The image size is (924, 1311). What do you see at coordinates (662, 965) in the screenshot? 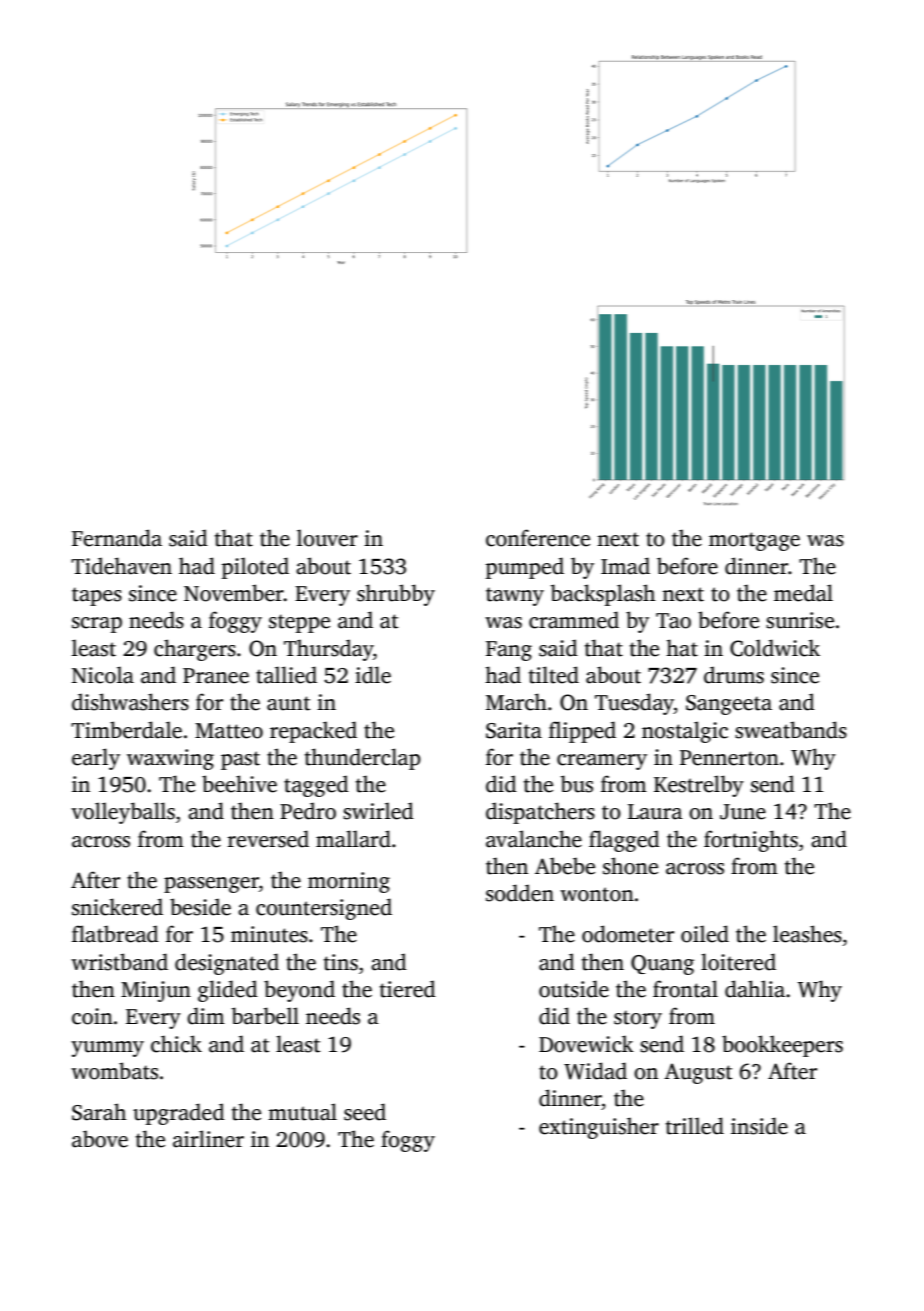
I see `Quang` at bounding box center [662, 965].
